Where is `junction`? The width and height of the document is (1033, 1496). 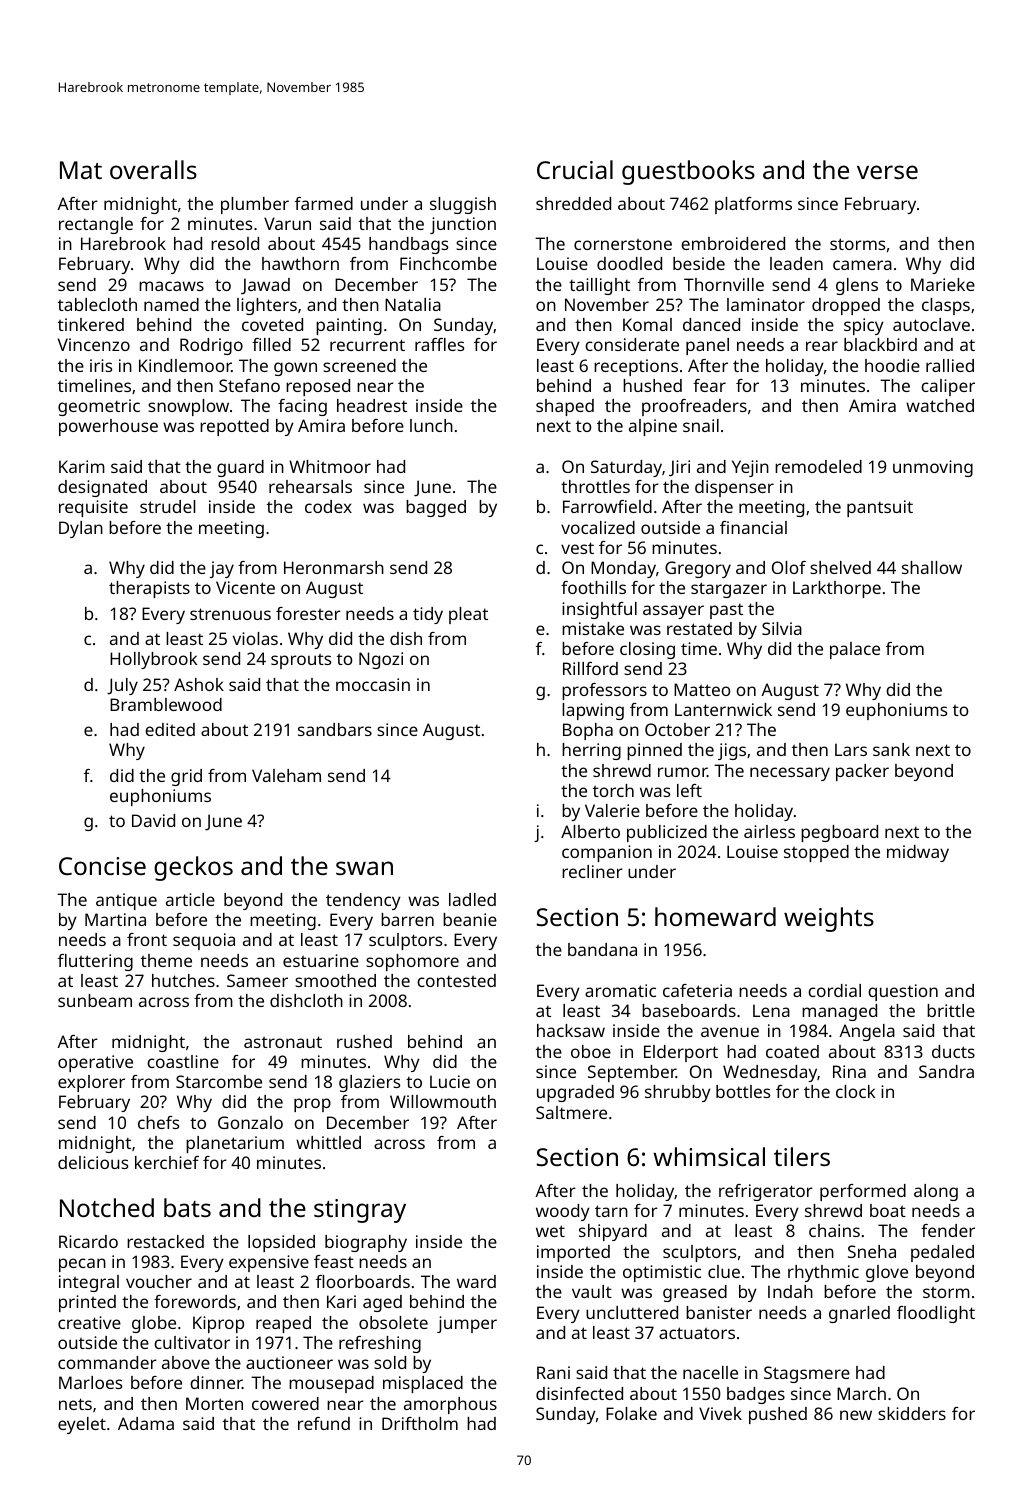
junction is located at coordinates (463, 225).
